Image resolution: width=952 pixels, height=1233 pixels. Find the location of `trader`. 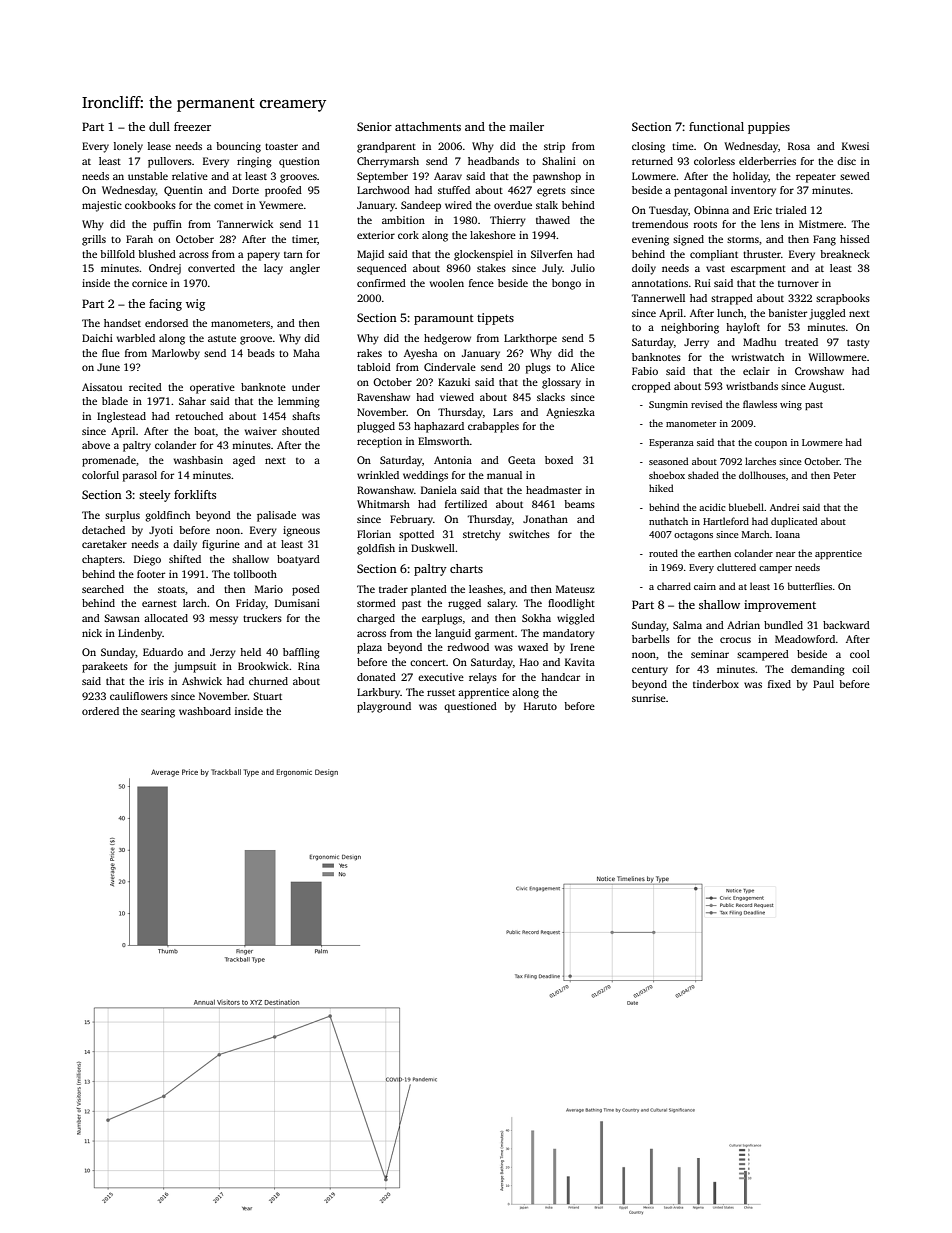

trader is located at coordinates (393, 589).
